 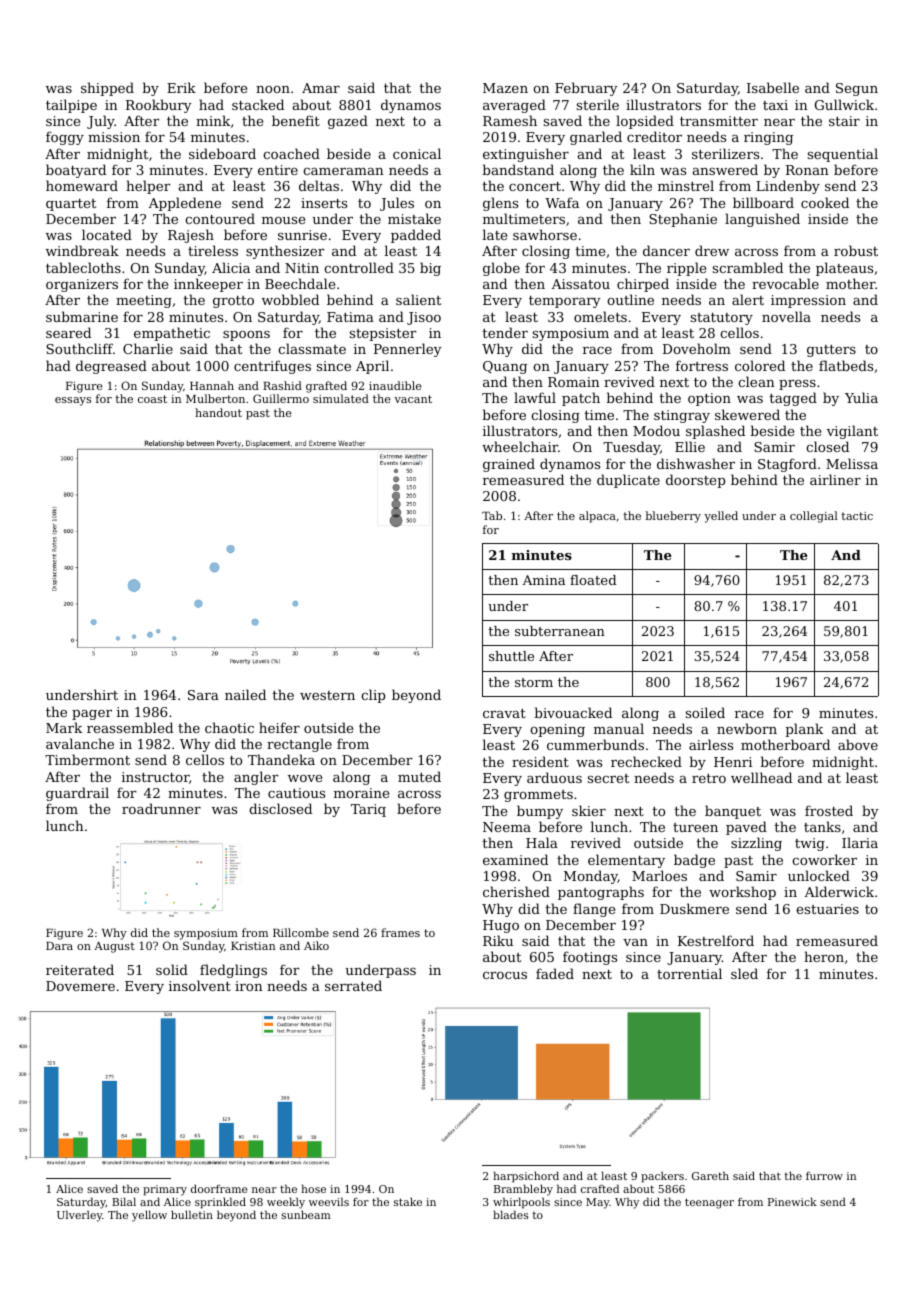 What do you see at coordinates (824, 956) in the document?
I see `heron` at bounding box center [824, 956].
